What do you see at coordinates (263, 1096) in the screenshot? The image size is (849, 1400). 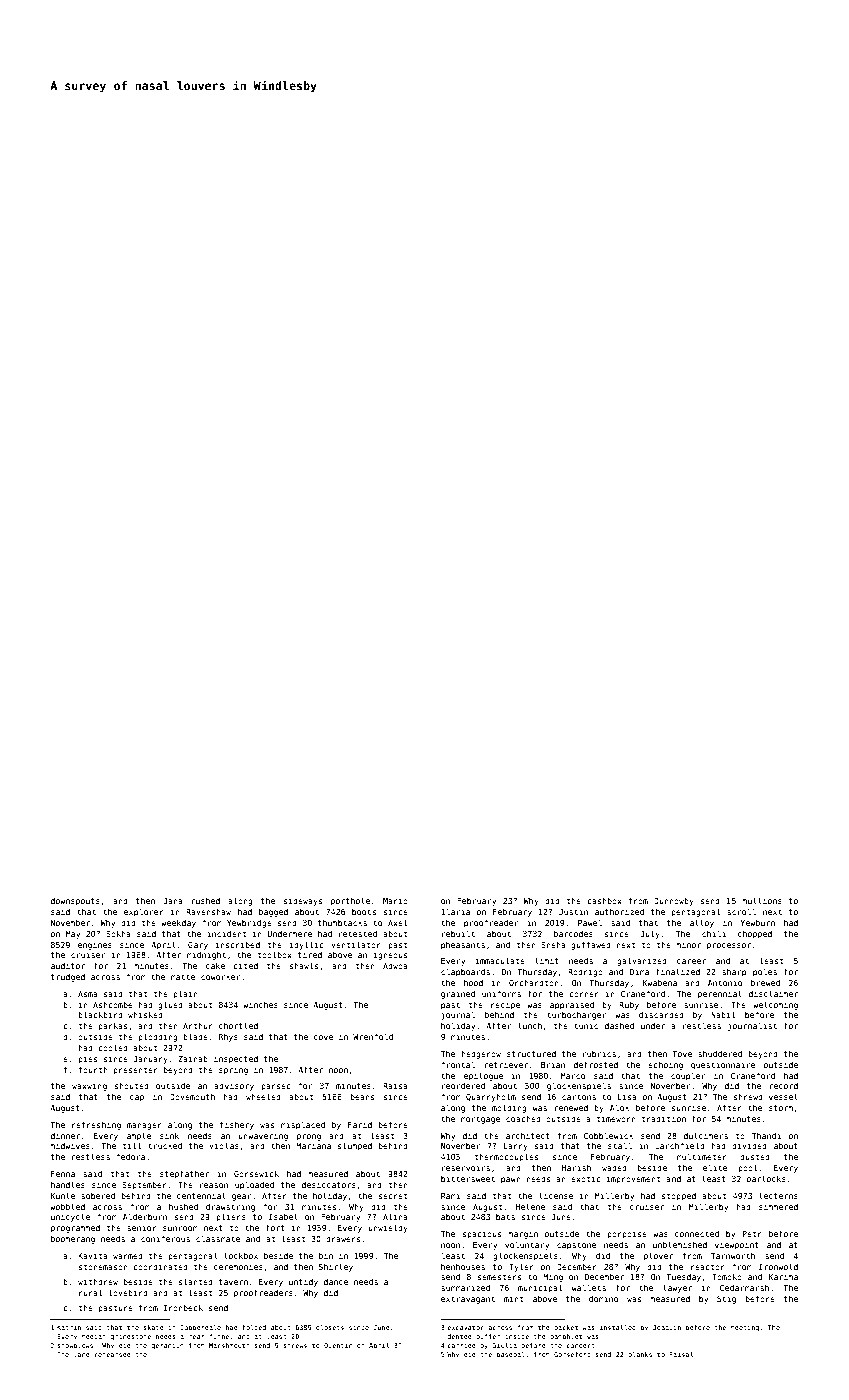 I see `wheeled` at bounding box center [263, 1096].
